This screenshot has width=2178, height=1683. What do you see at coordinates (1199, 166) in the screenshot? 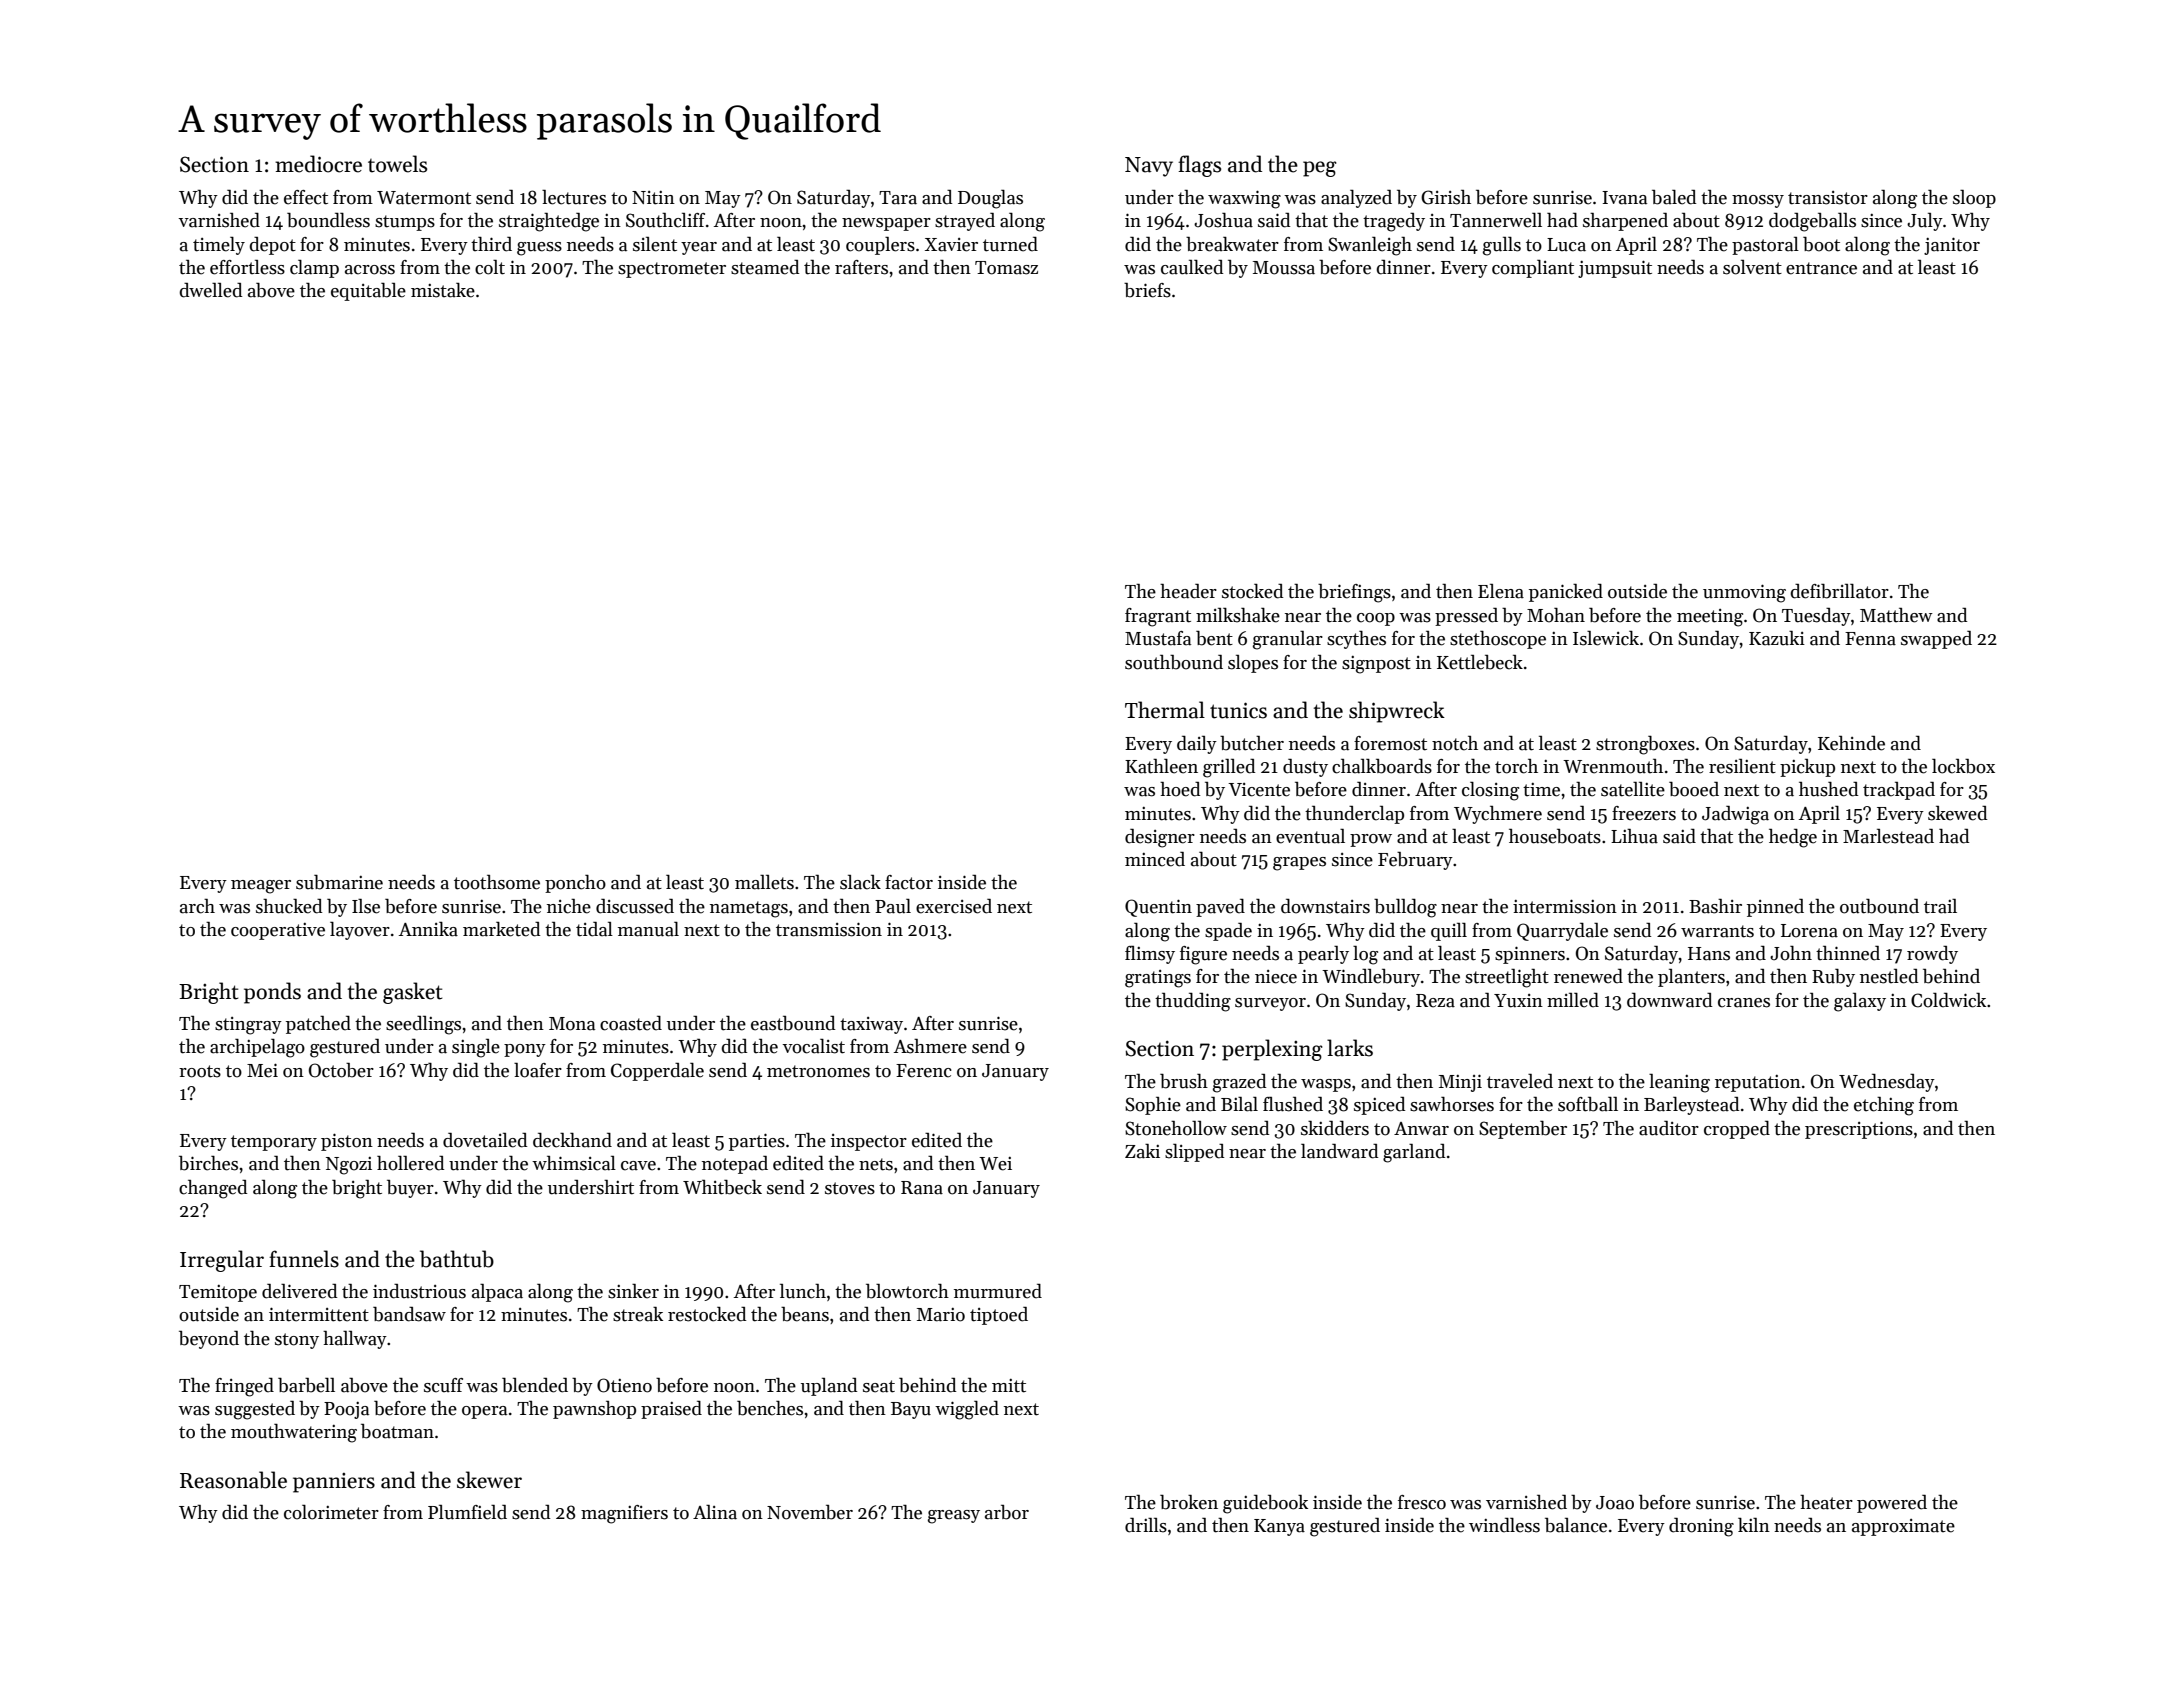
I see `flags` at bounding box center [1199, 166].
